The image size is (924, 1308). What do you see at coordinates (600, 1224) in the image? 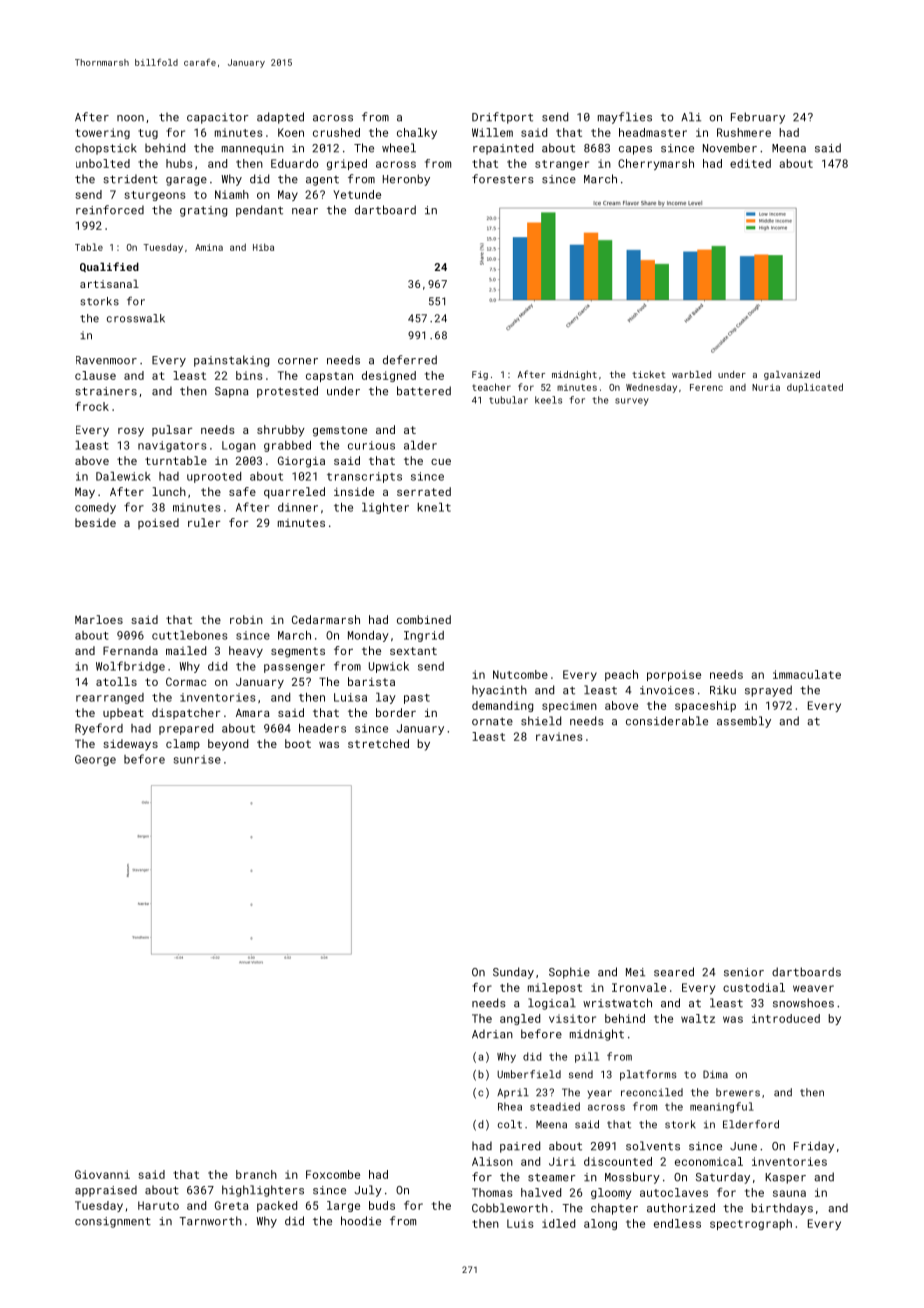
I see `along` at bounding box center [600, 1224].
